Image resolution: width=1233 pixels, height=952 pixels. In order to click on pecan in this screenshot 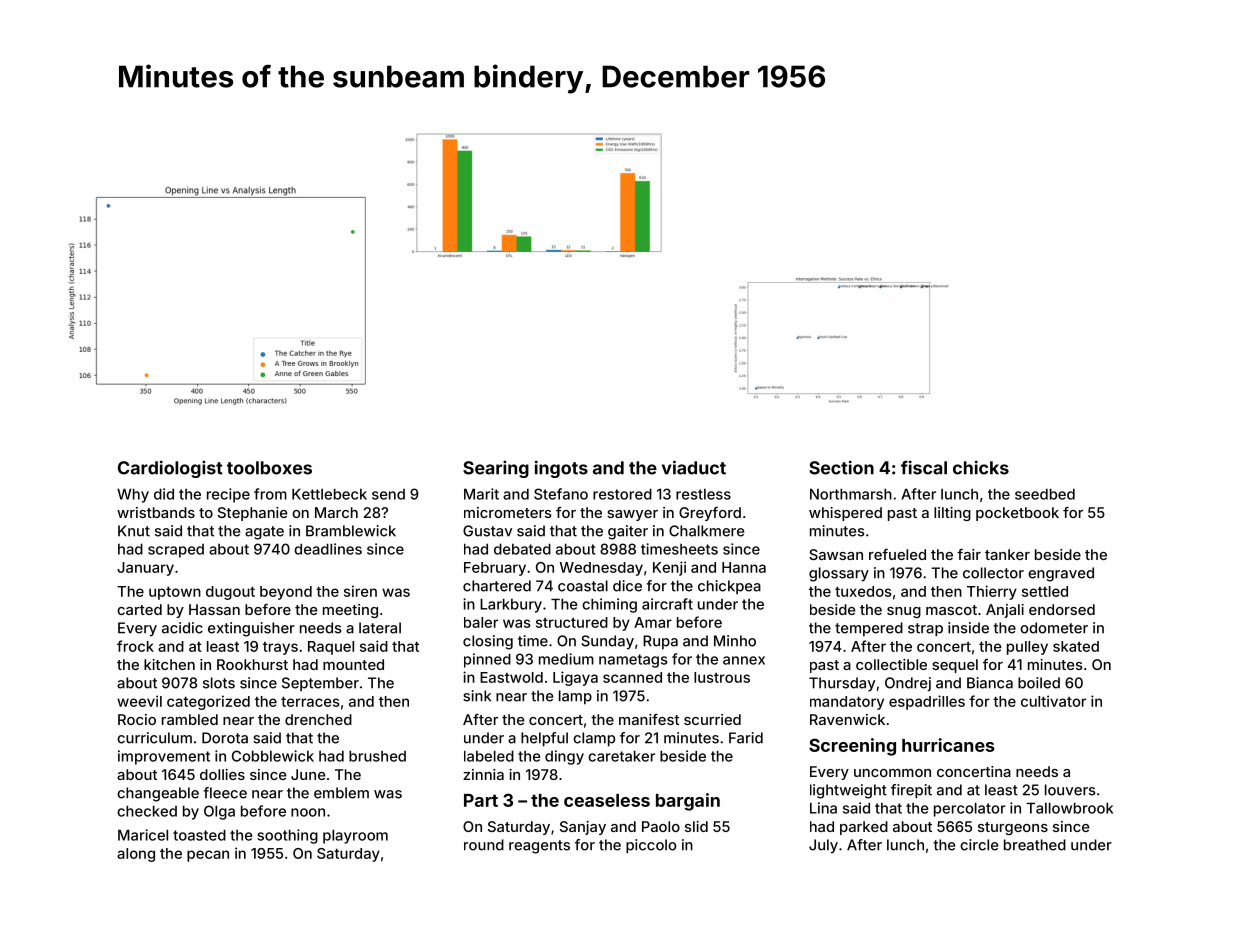, I will do `click(208, 856)`.
